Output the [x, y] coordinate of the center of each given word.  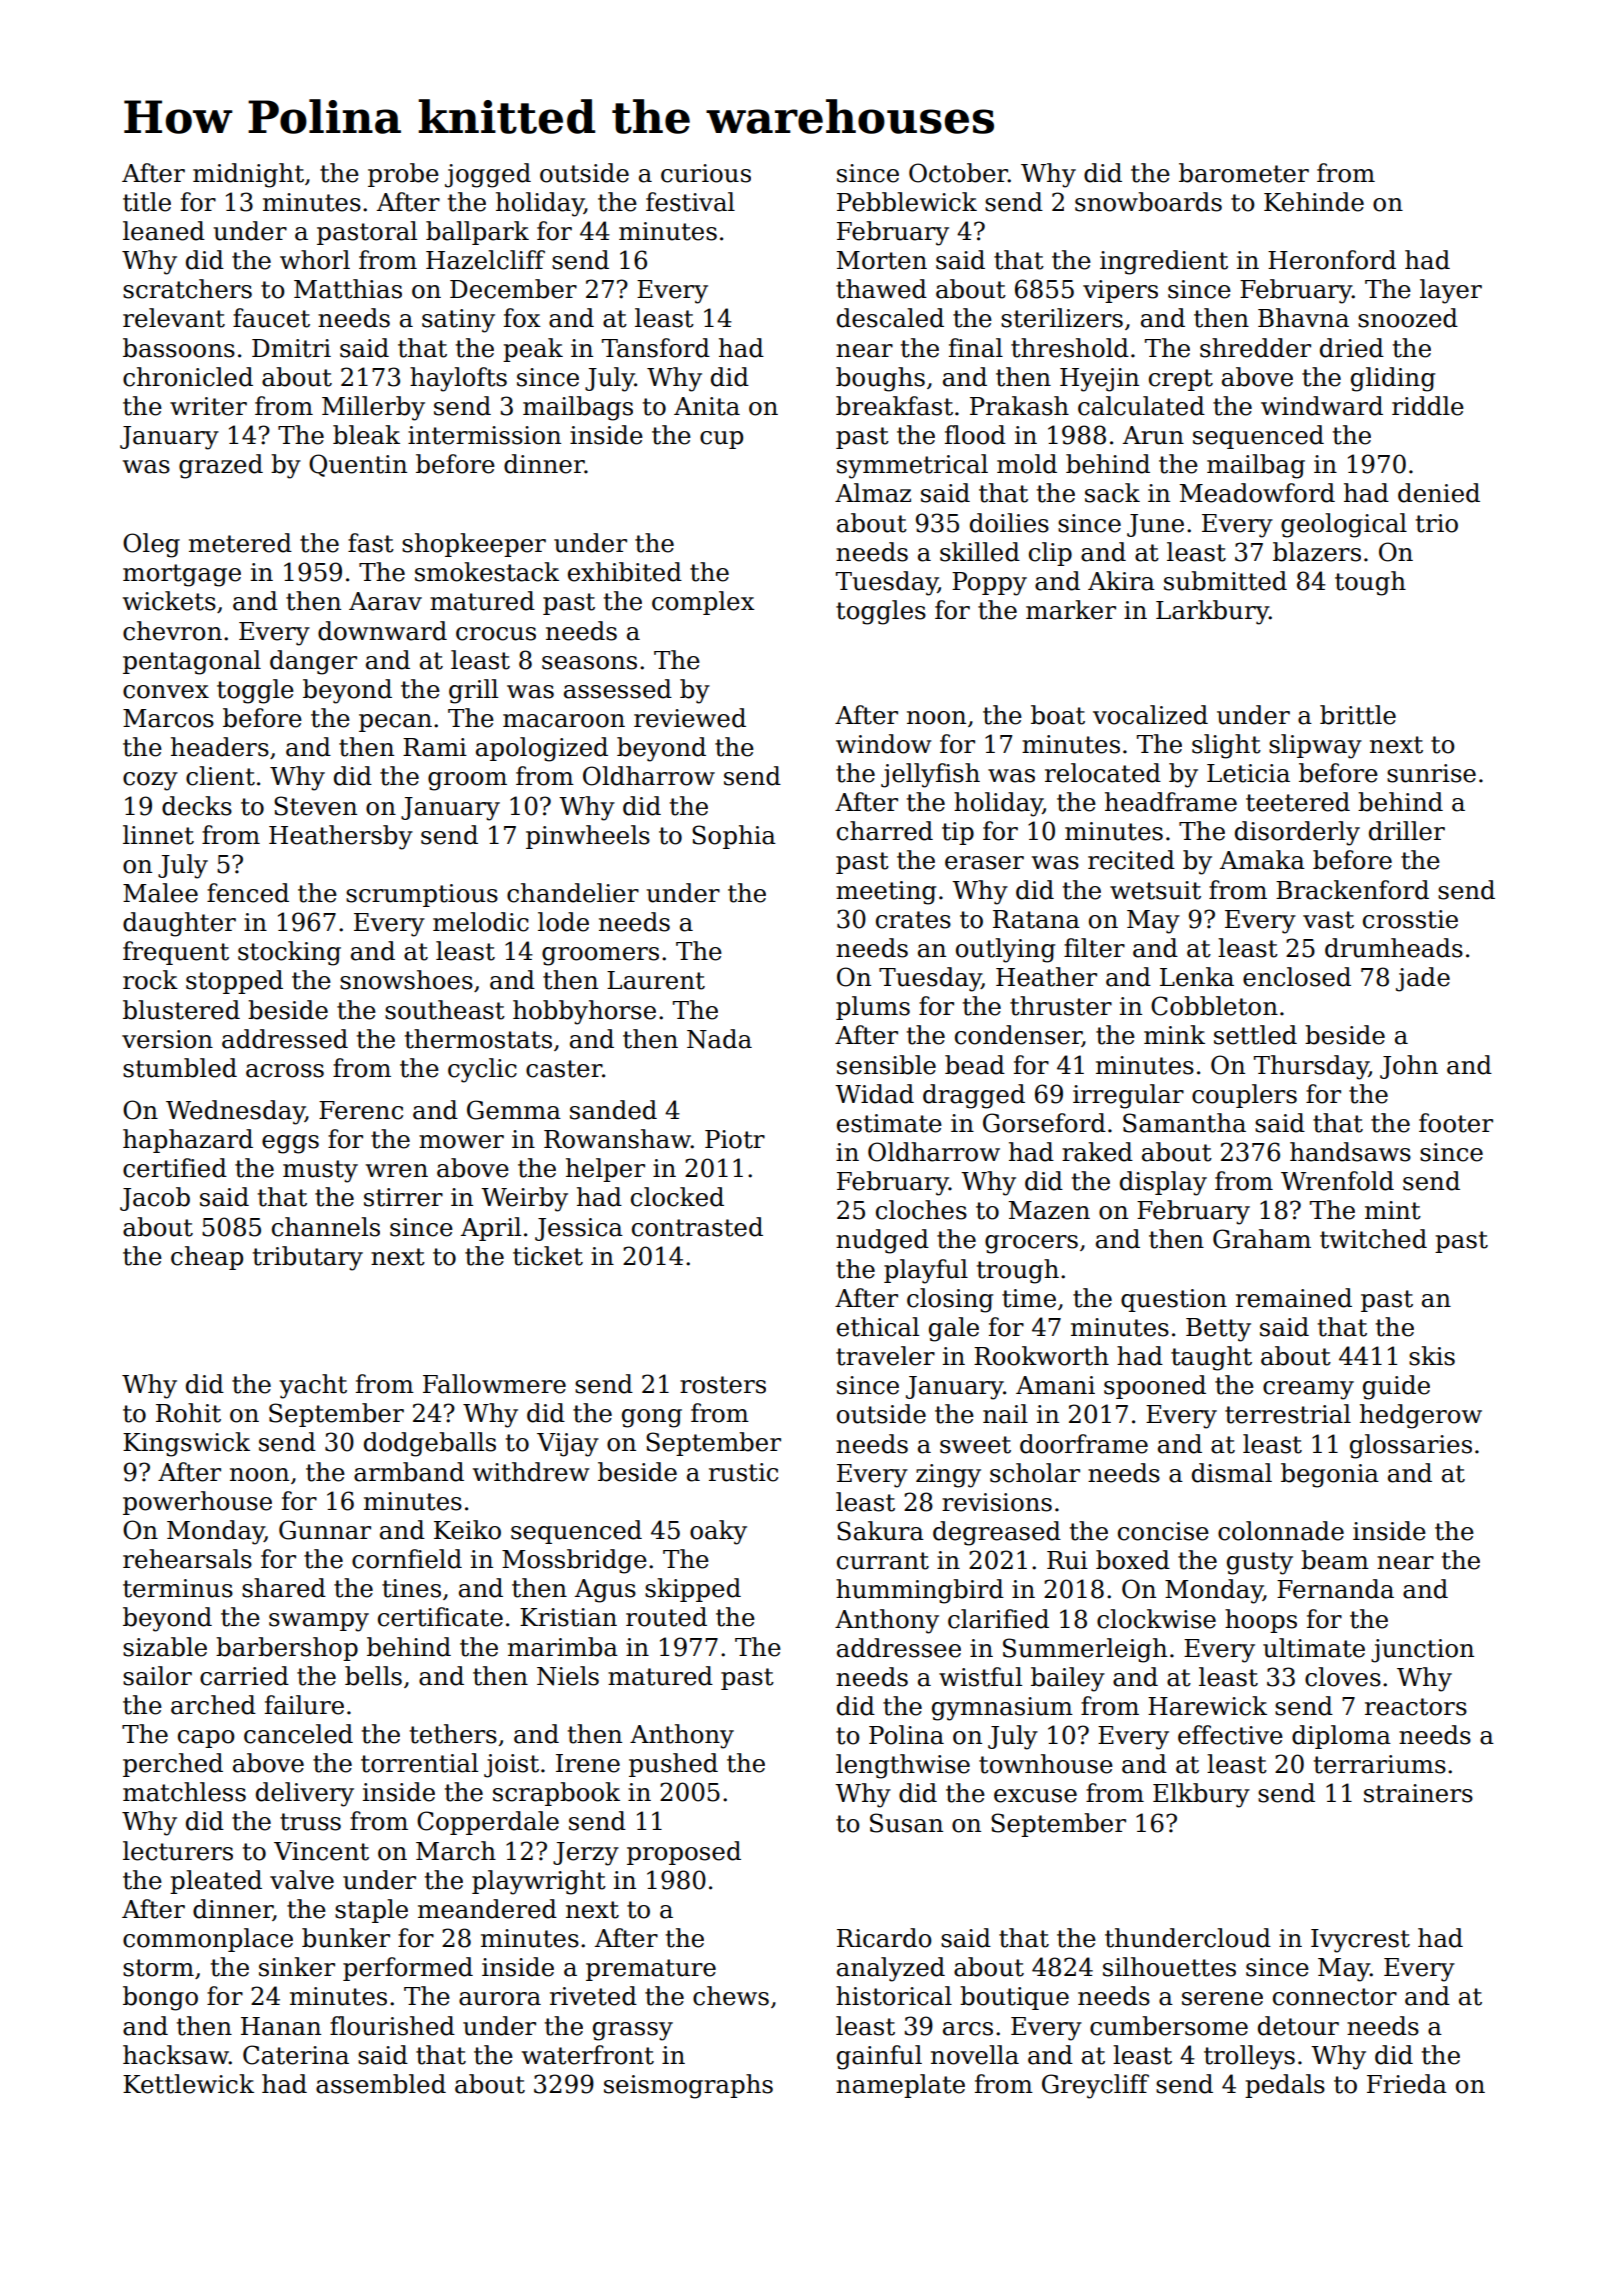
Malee [160, 893]
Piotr [735, 1139]
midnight [248, 175]
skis [1432, 1356]
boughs [880, 379]
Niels [568, 1676]
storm [158, 1968]
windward [1322, 406]
